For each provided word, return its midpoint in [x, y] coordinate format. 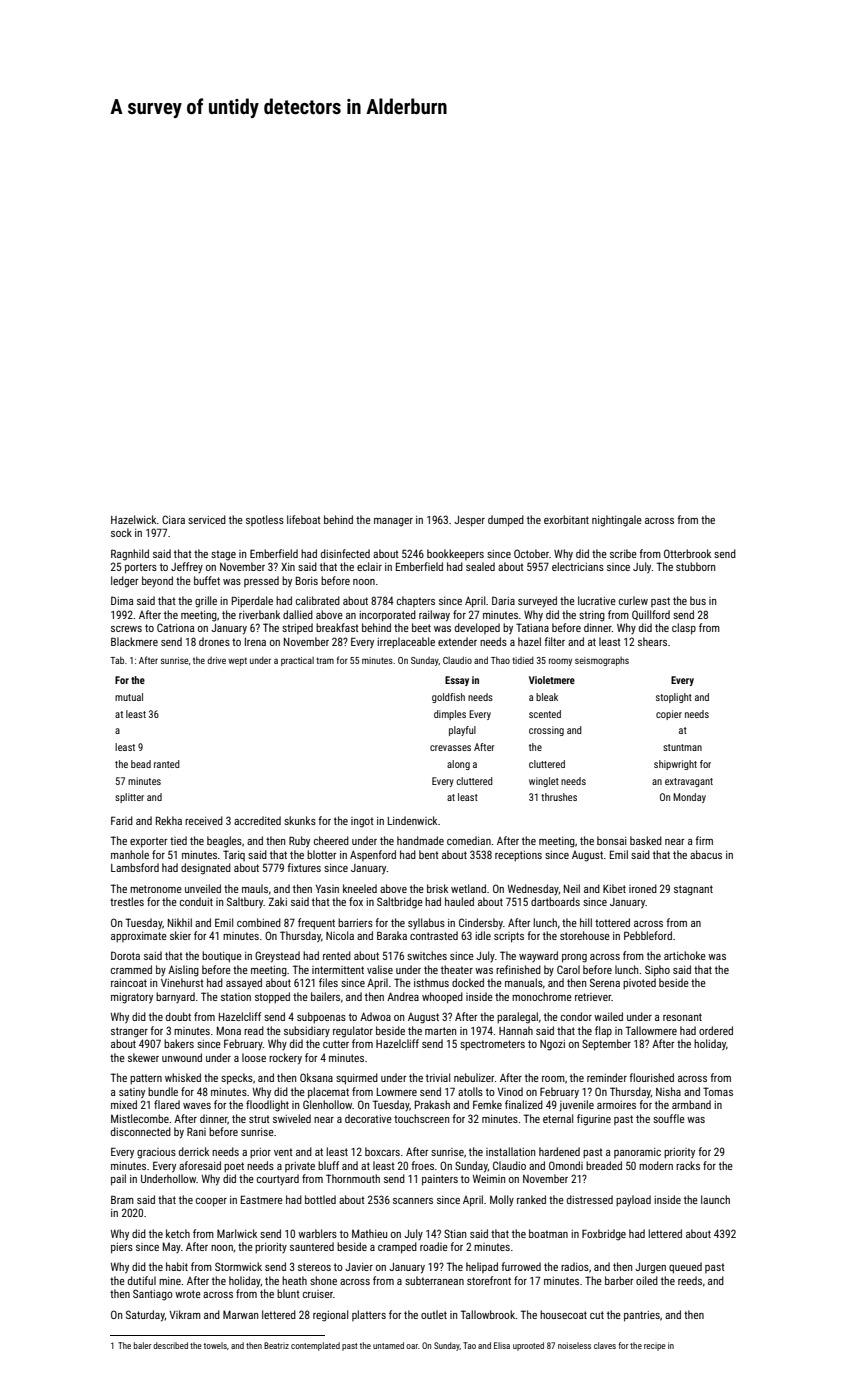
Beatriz [276, 1345]
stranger [129, 1032]
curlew [633, 600]
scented [545, 714]
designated [206, 869]
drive [216, 660]
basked [646, 840]
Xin [288, 567]
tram [325, 660]
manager [393, 522]
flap [603, 1032]
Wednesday [533, 889]
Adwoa [375, 1016]
